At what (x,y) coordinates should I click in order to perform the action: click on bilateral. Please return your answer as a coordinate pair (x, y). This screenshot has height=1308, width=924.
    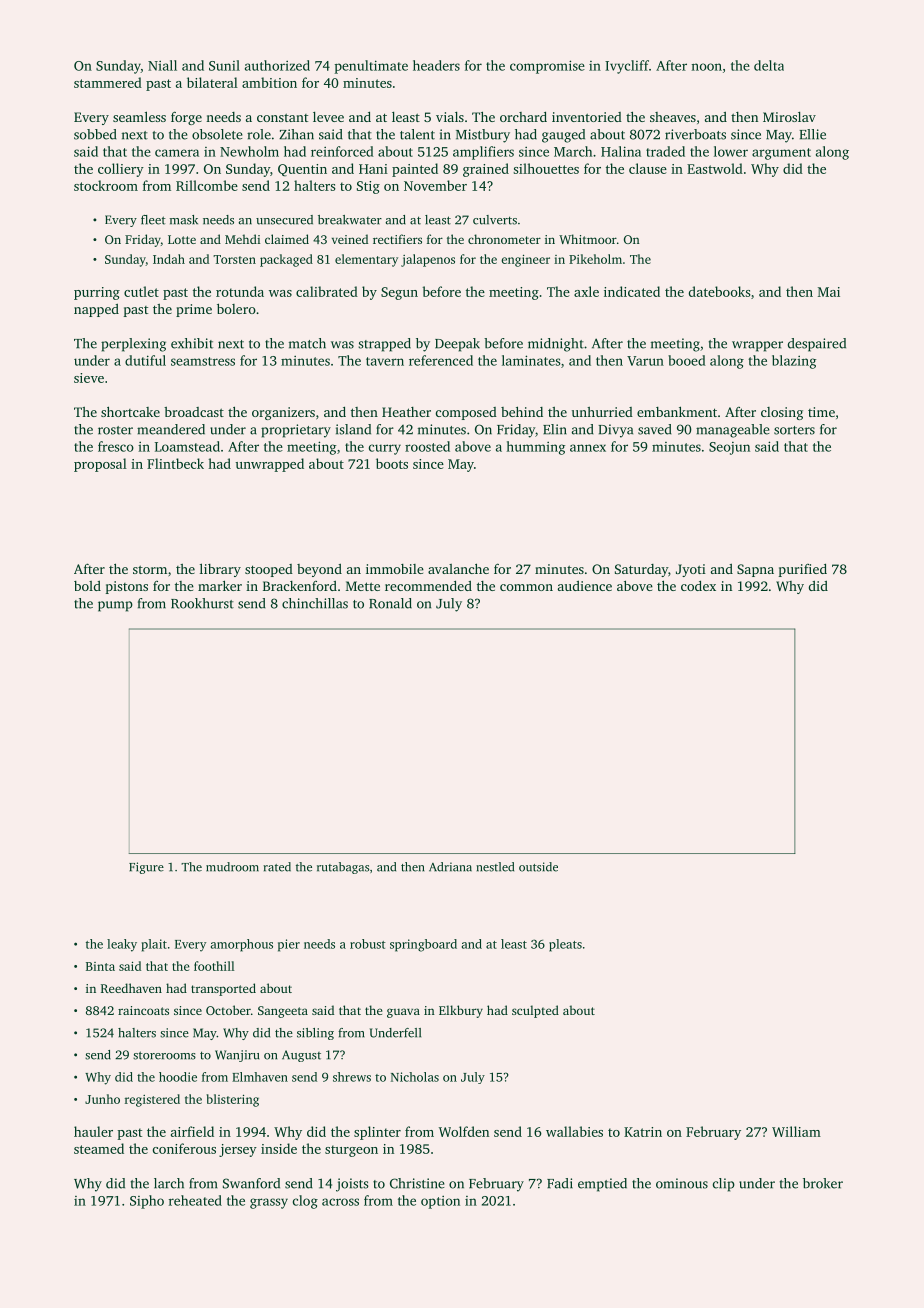
    Looking at the image, I should click on (212, 82).
